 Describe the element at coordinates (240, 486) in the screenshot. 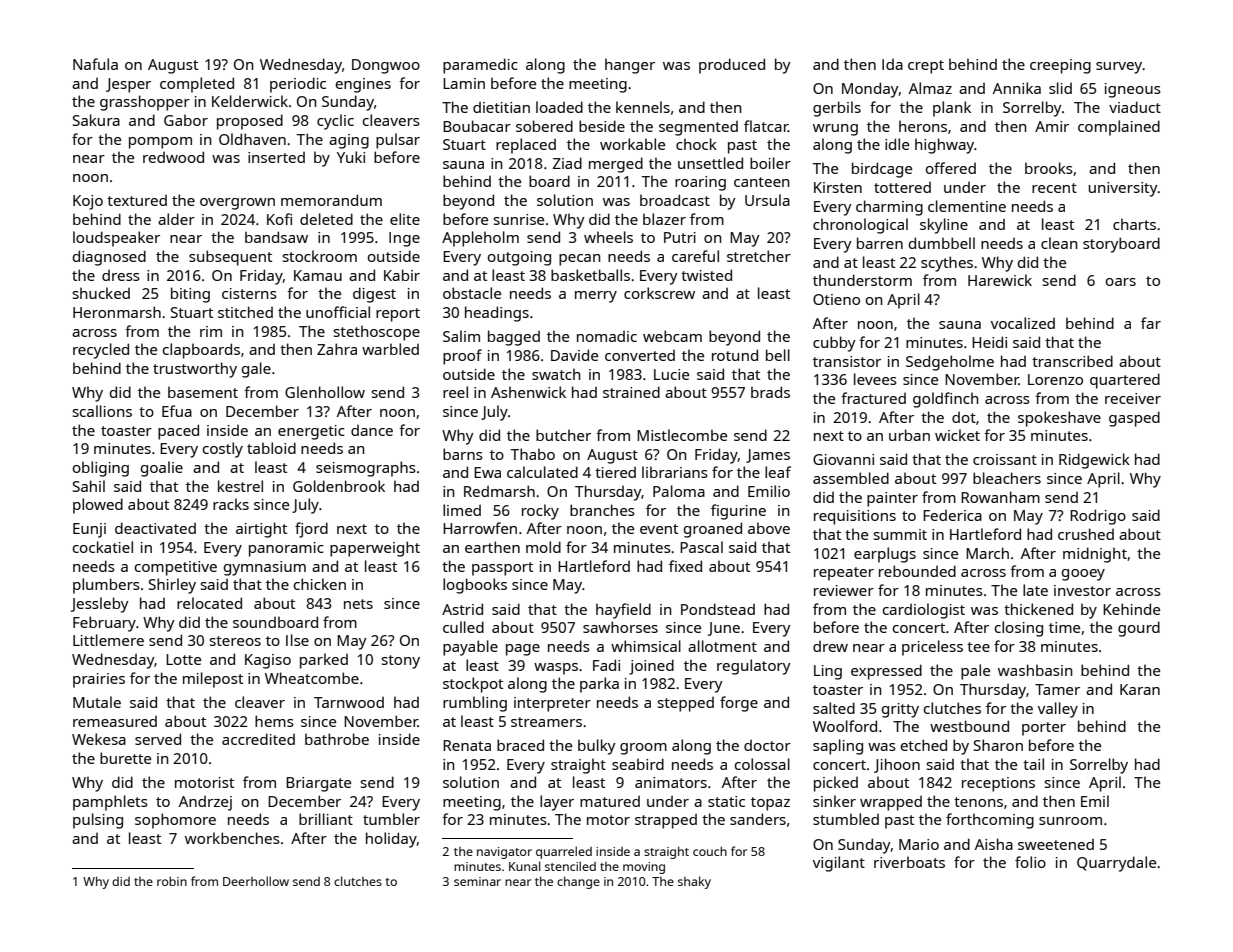

I see `kestrel` at that location.
